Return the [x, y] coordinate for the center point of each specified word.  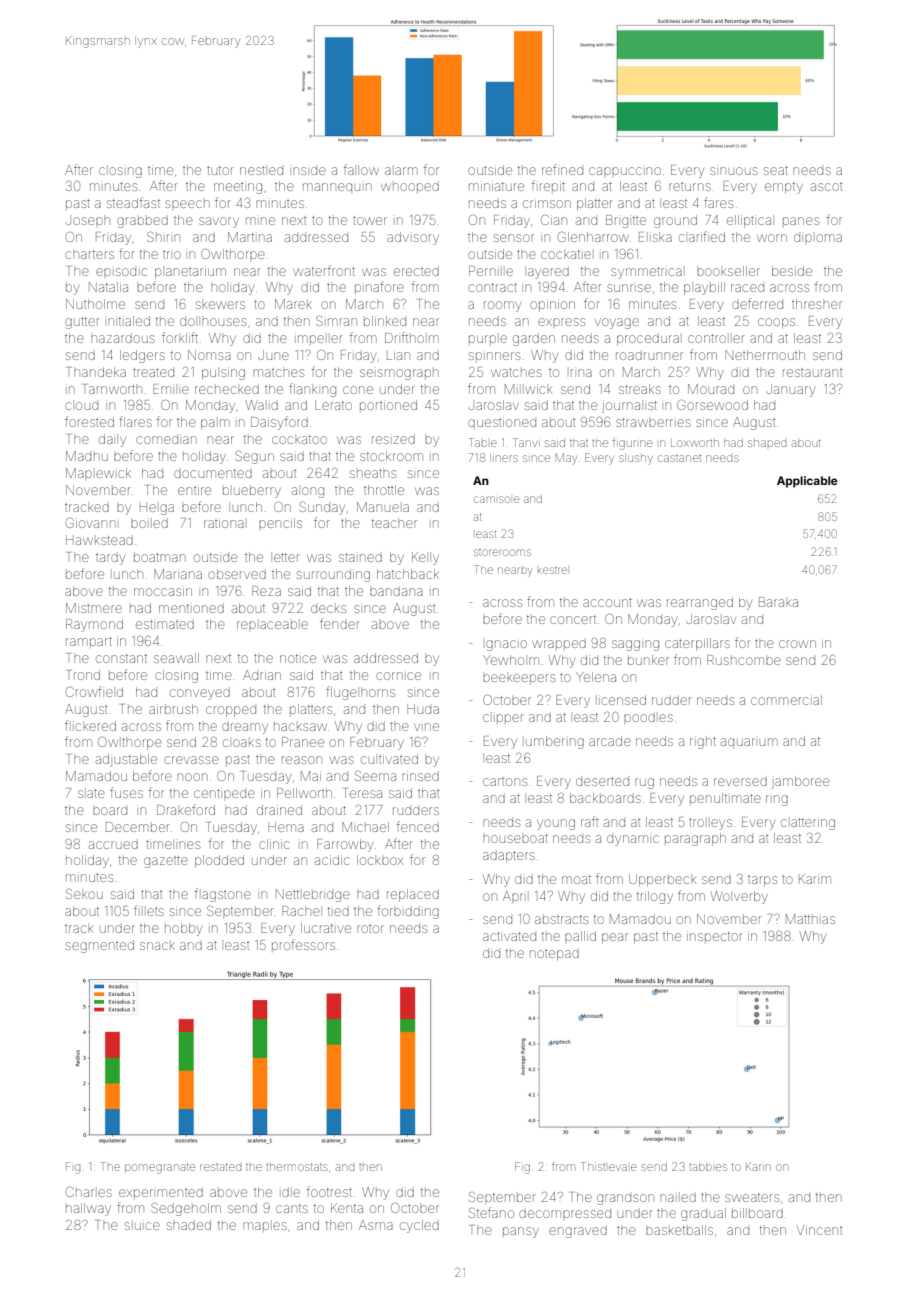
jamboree [801, 782]
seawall [176, 658]
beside [792, 271]
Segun [254, 457]
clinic [274, 844]
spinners [494, 356]
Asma [376, 1225]
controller [716, 338]
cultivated [389, 759]
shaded [189, 1225]
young [556, 824]
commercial [786, 700]
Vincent [820, 1230]
